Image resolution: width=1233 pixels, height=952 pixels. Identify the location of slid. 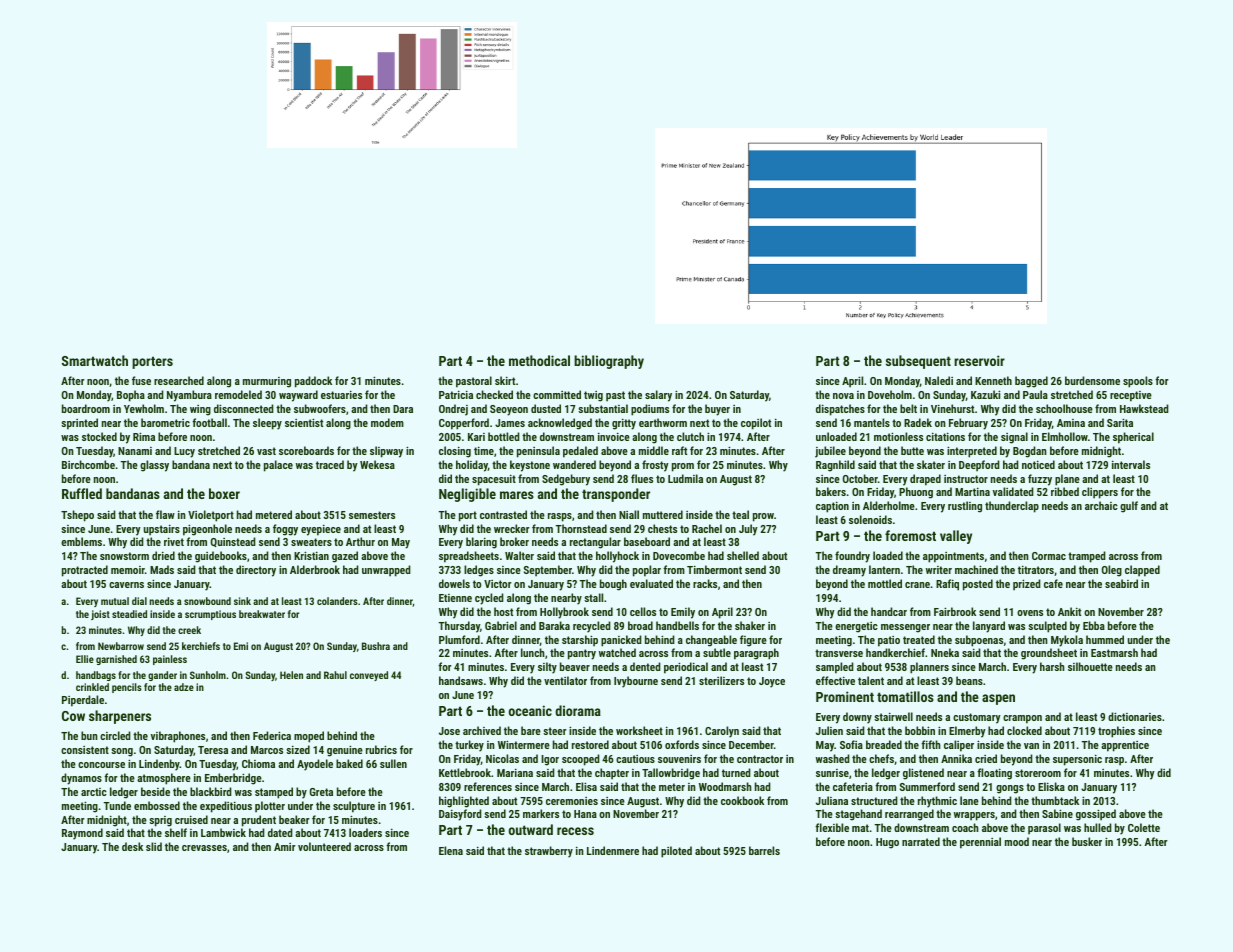
(154, 846).
